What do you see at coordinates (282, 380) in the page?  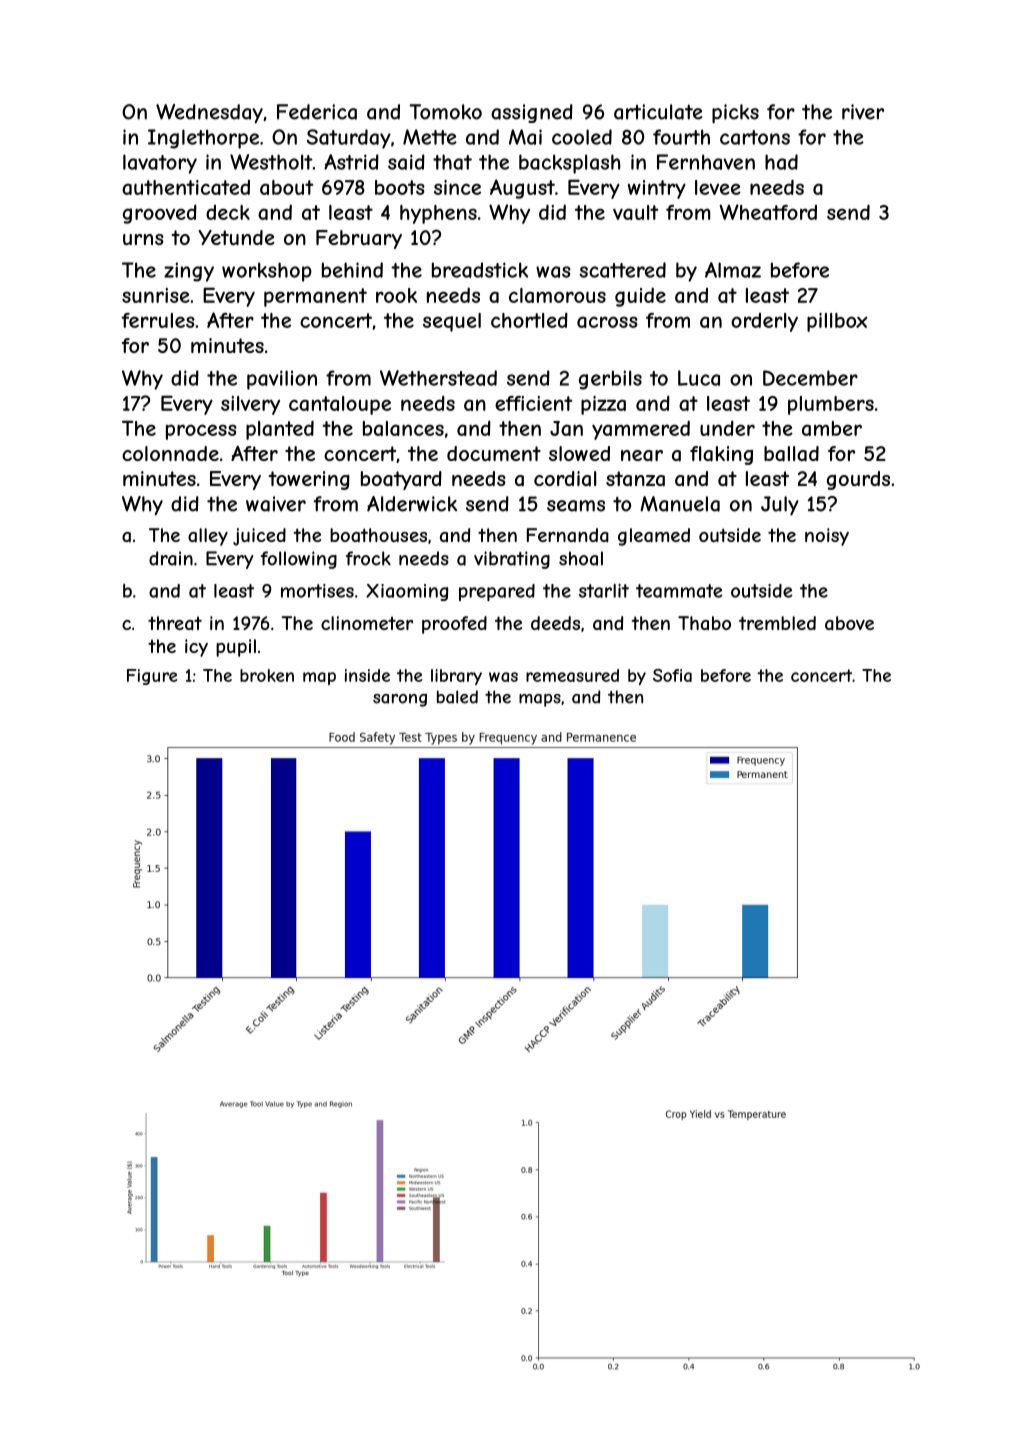 I see `pavilion` at bounding box center [282, 380].
